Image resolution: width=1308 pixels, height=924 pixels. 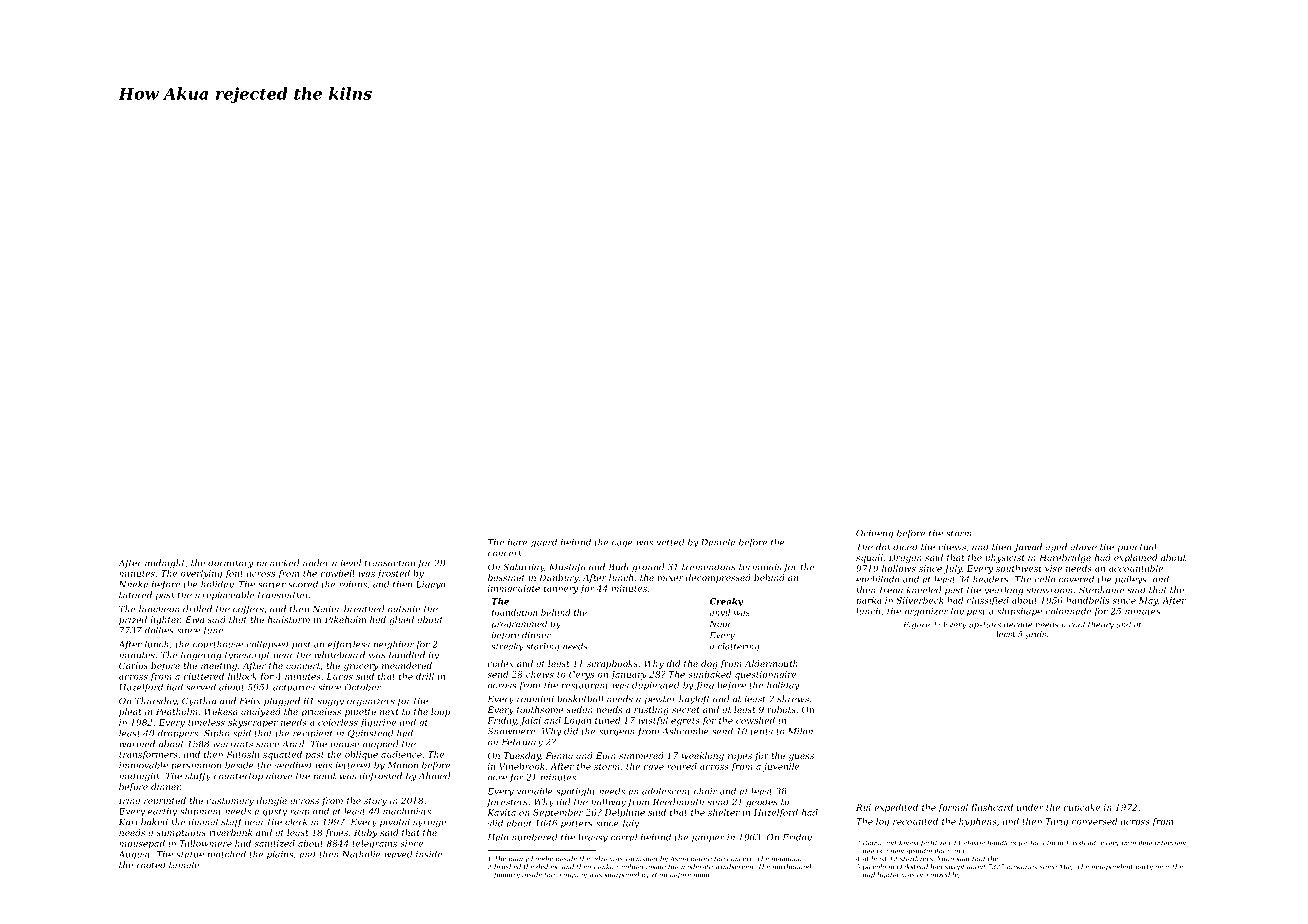 I want to click on guess, so click(x=801, y=757).
